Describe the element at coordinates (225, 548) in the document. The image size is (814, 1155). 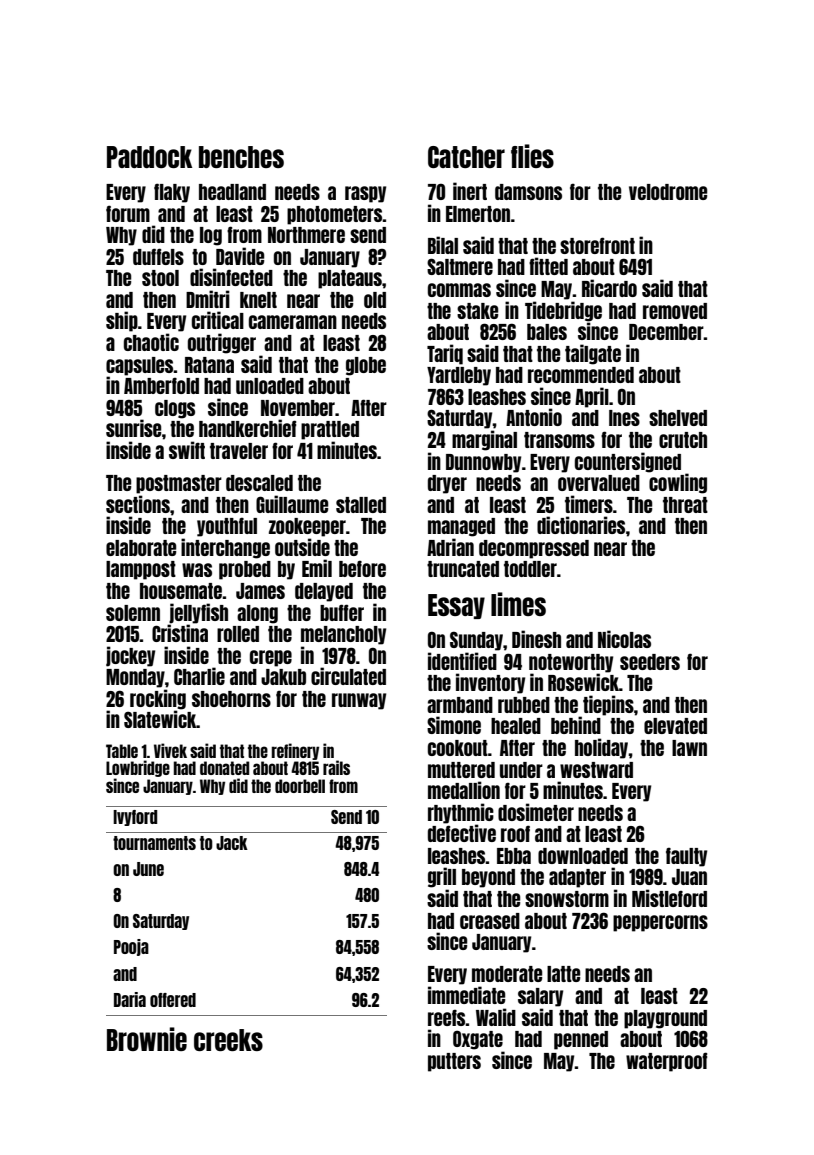
I see `interchange` at that location.
